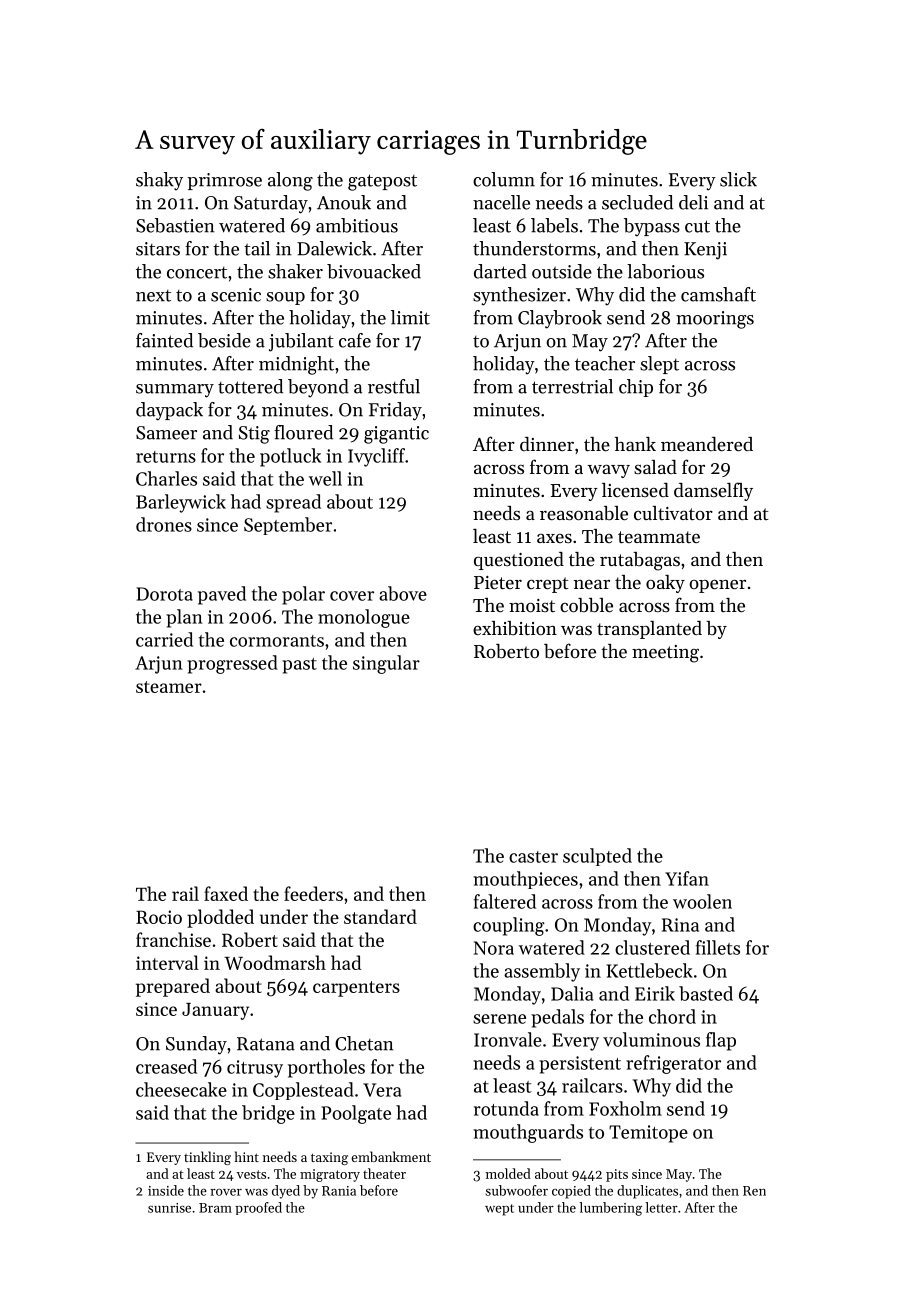 The width and height of the screenshot is (908, 1316). What do you see at coordinates (224, 181) in the screenshot?
I see `primrose` at bounding box center [224, 181].
